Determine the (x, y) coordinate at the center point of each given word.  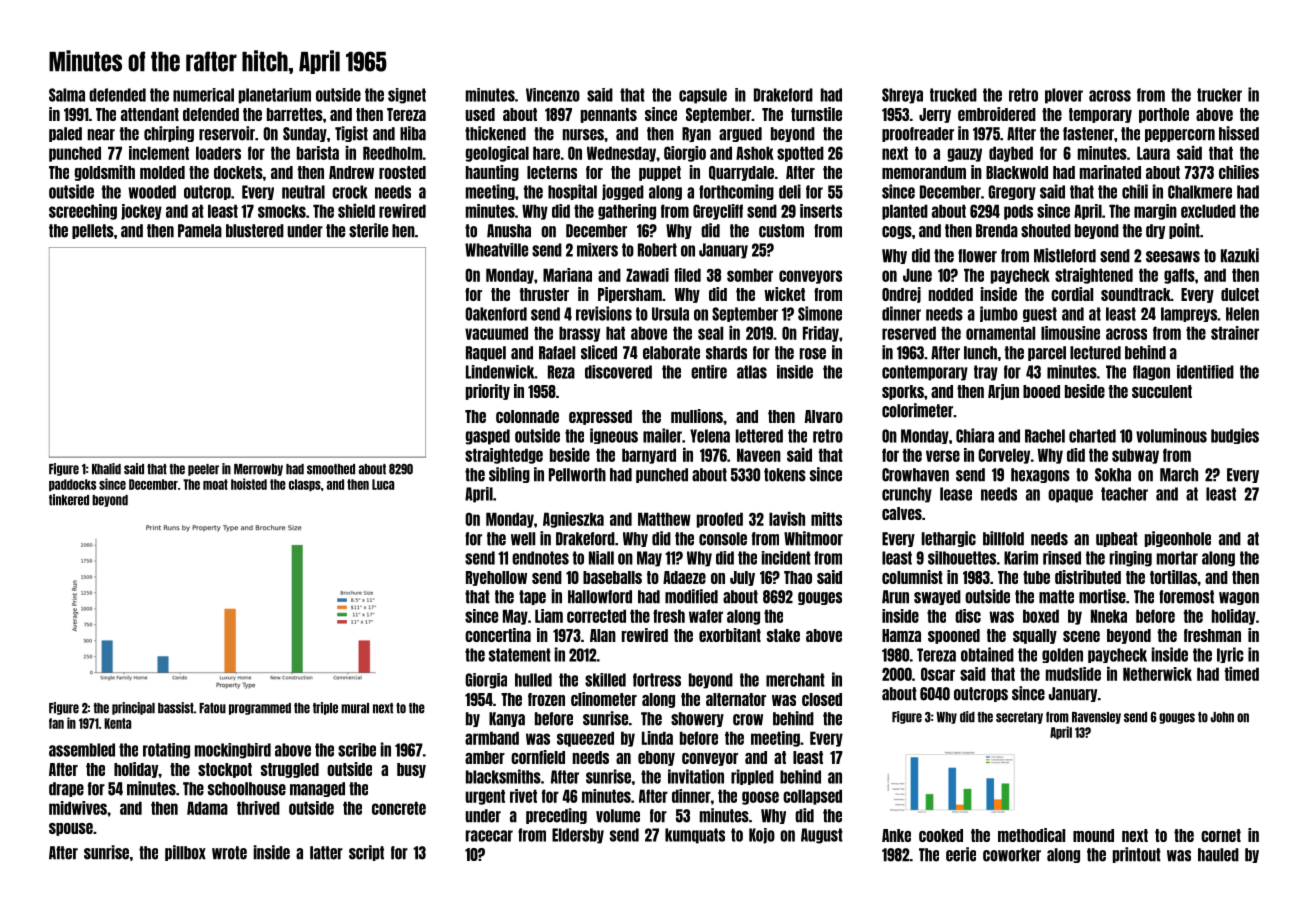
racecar (489, 836)
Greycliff (718, 212)
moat (215, 484)
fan (56, 723)
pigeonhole (1178, 539)
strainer (1235, 333)
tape (532, 597)
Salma (67, 95)
